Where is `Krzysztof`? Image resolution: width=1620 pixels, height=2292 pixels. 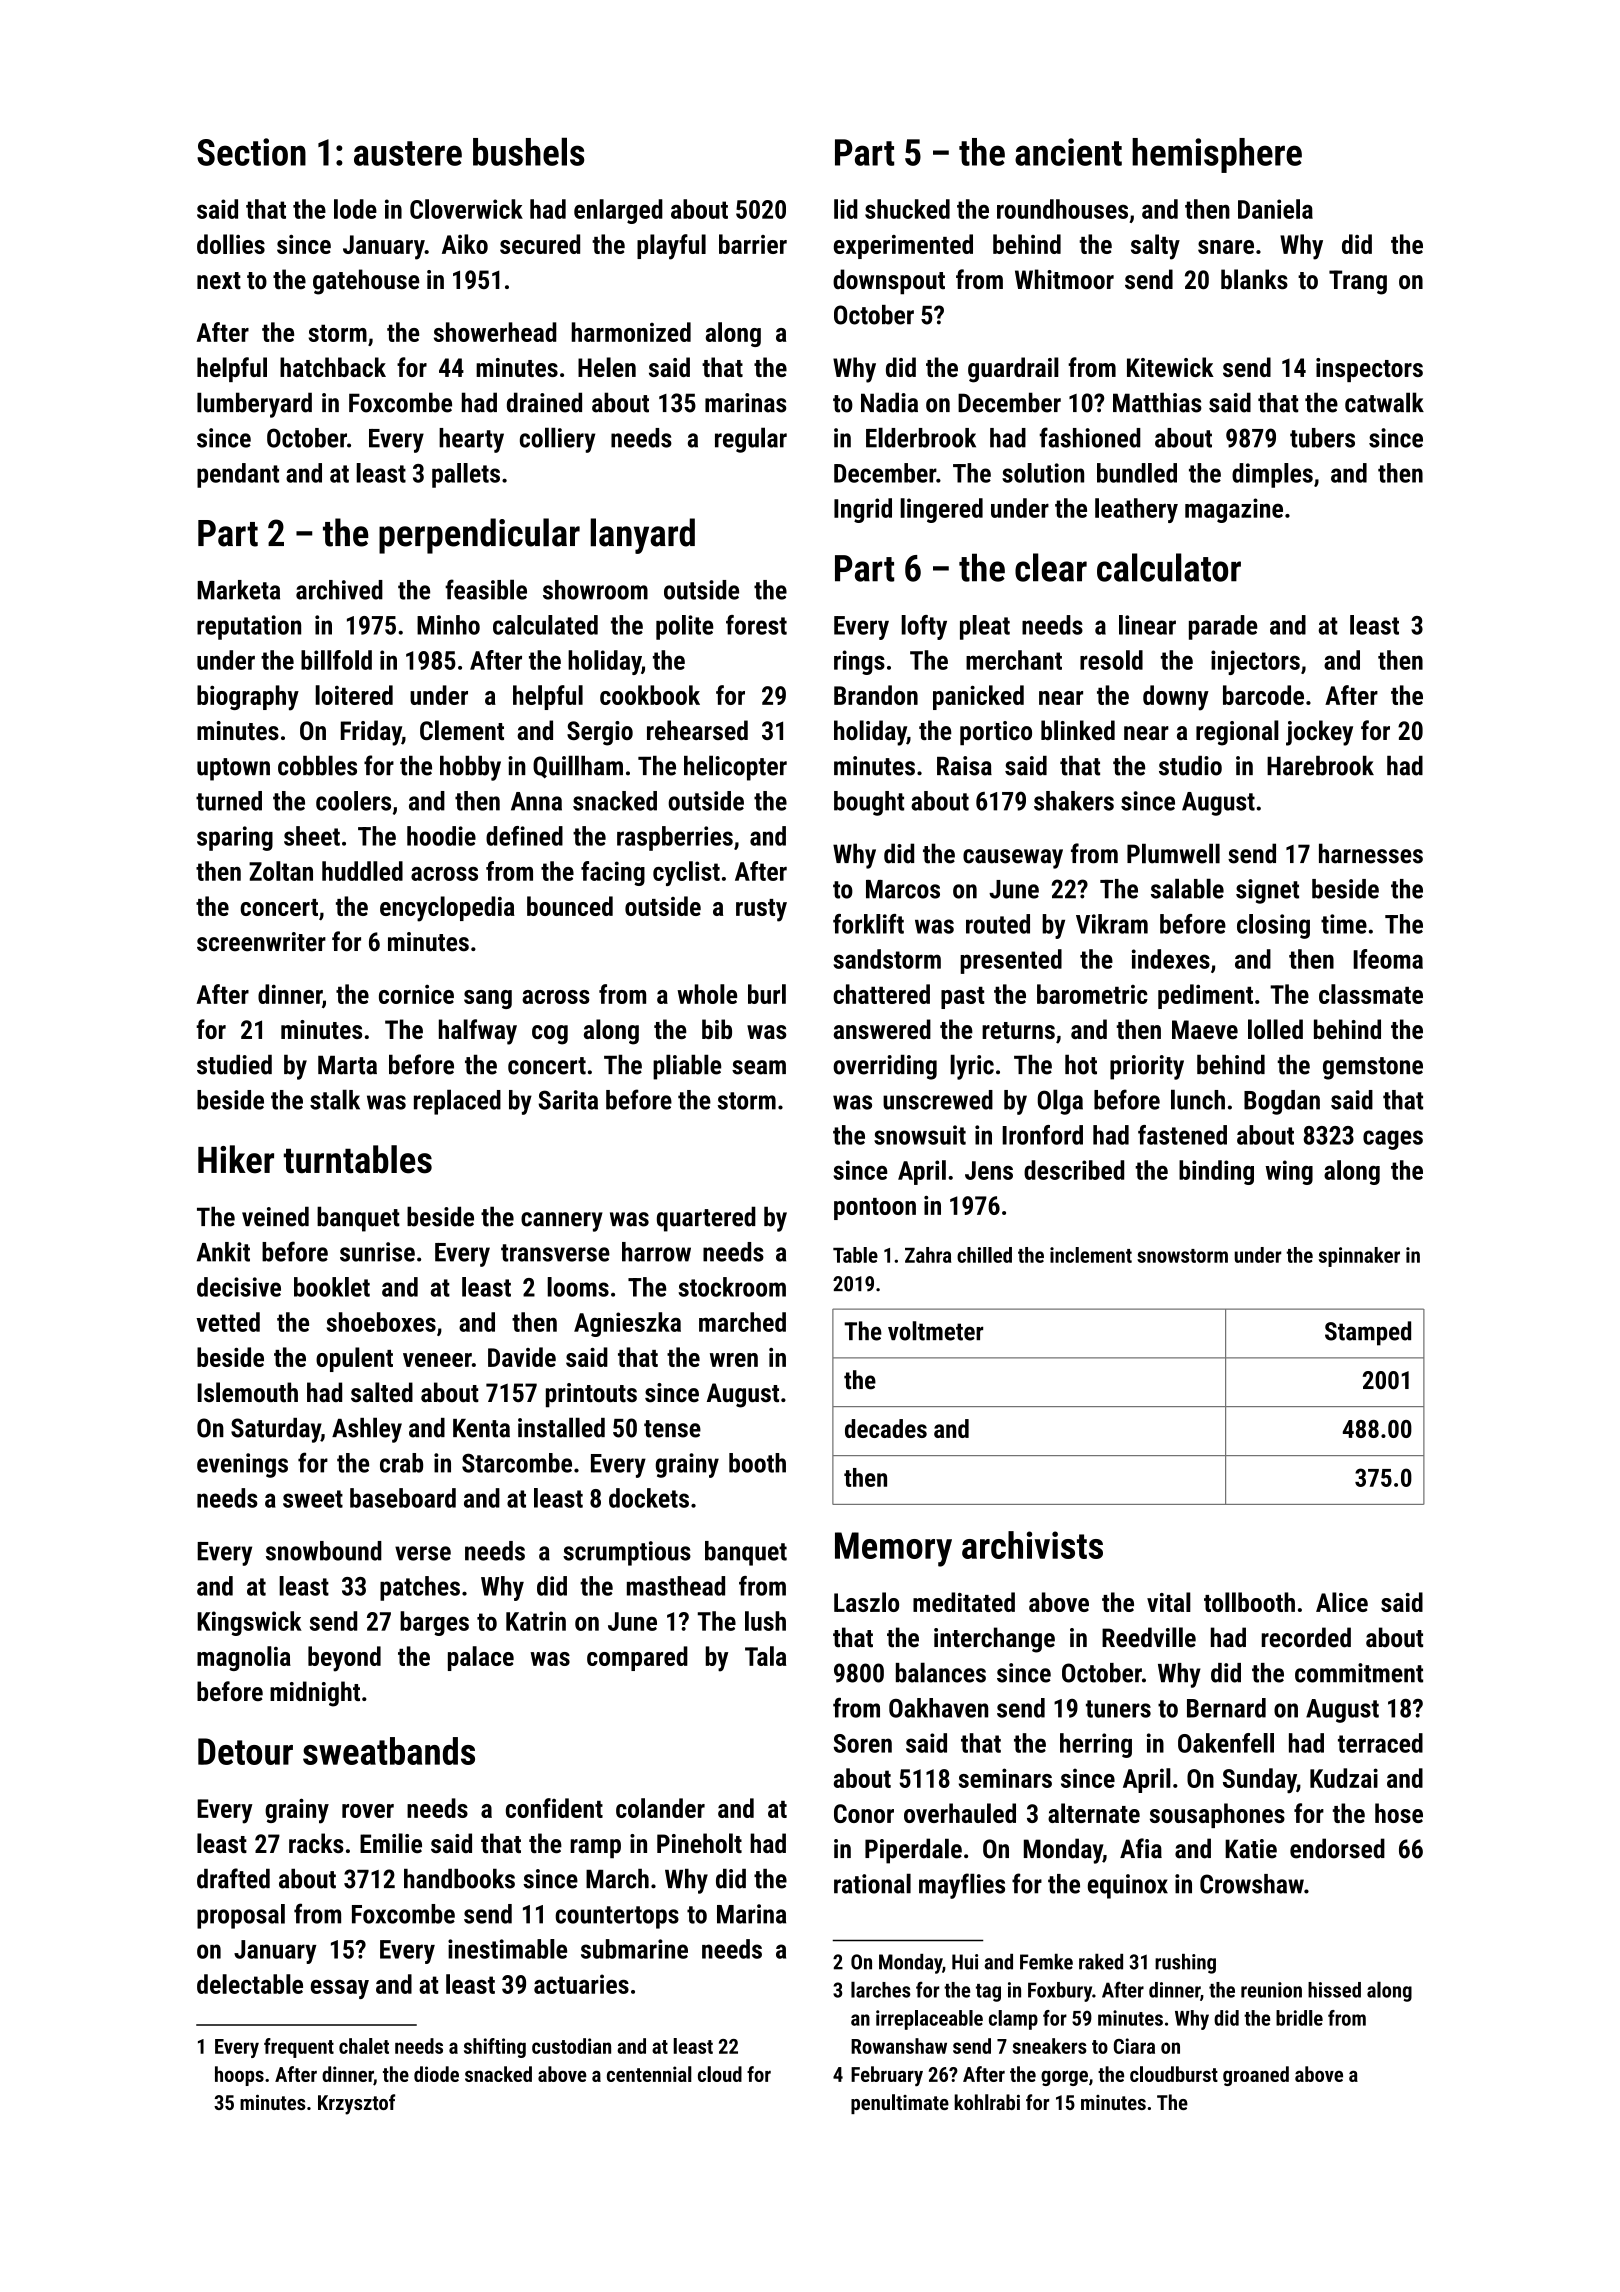
Krzysztof is located at coordinates (356, 2104).
